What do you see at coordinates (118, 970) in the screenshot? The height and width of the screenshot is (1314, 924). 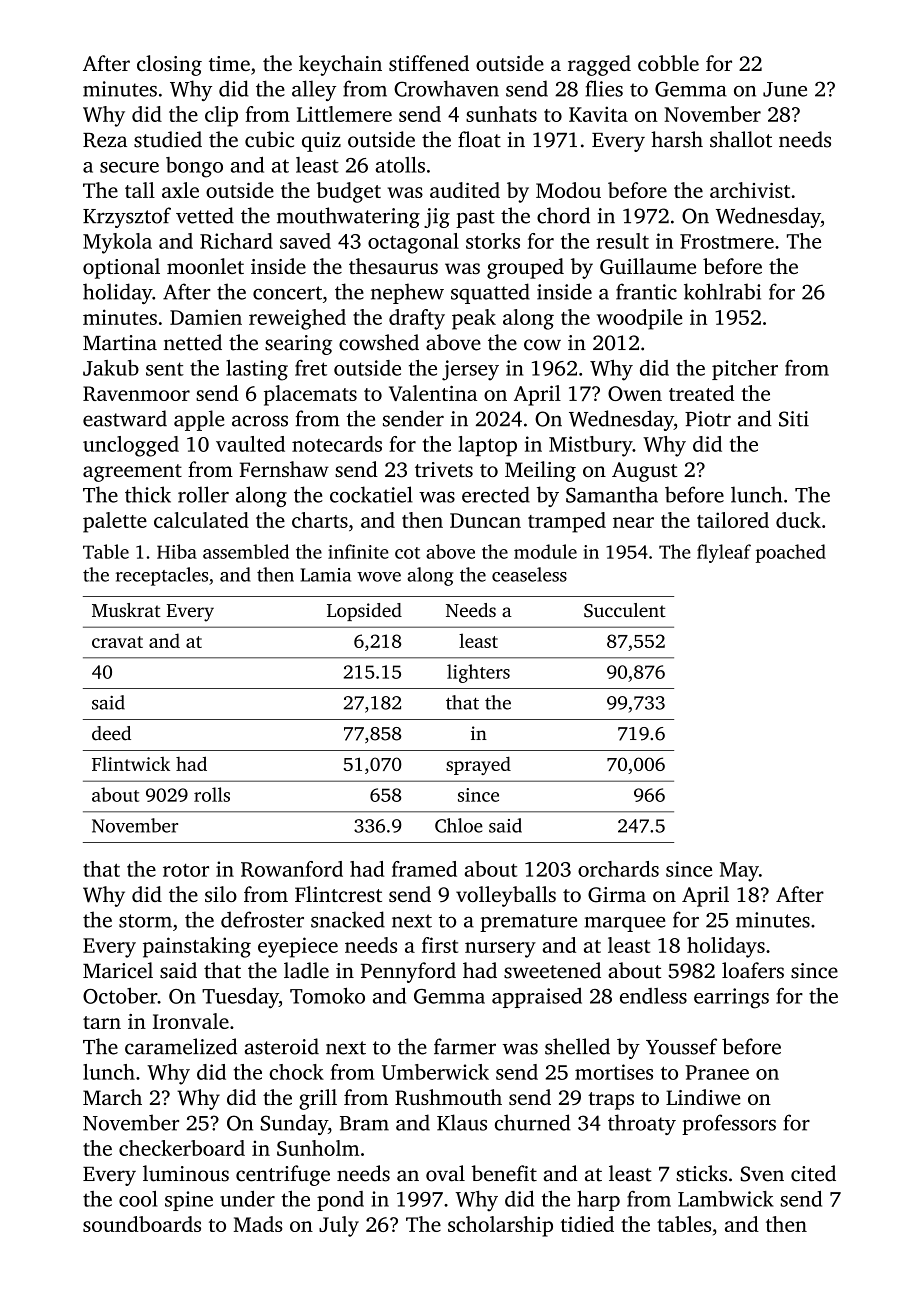 I see `Maricel` at bounding box center [118, 970].
